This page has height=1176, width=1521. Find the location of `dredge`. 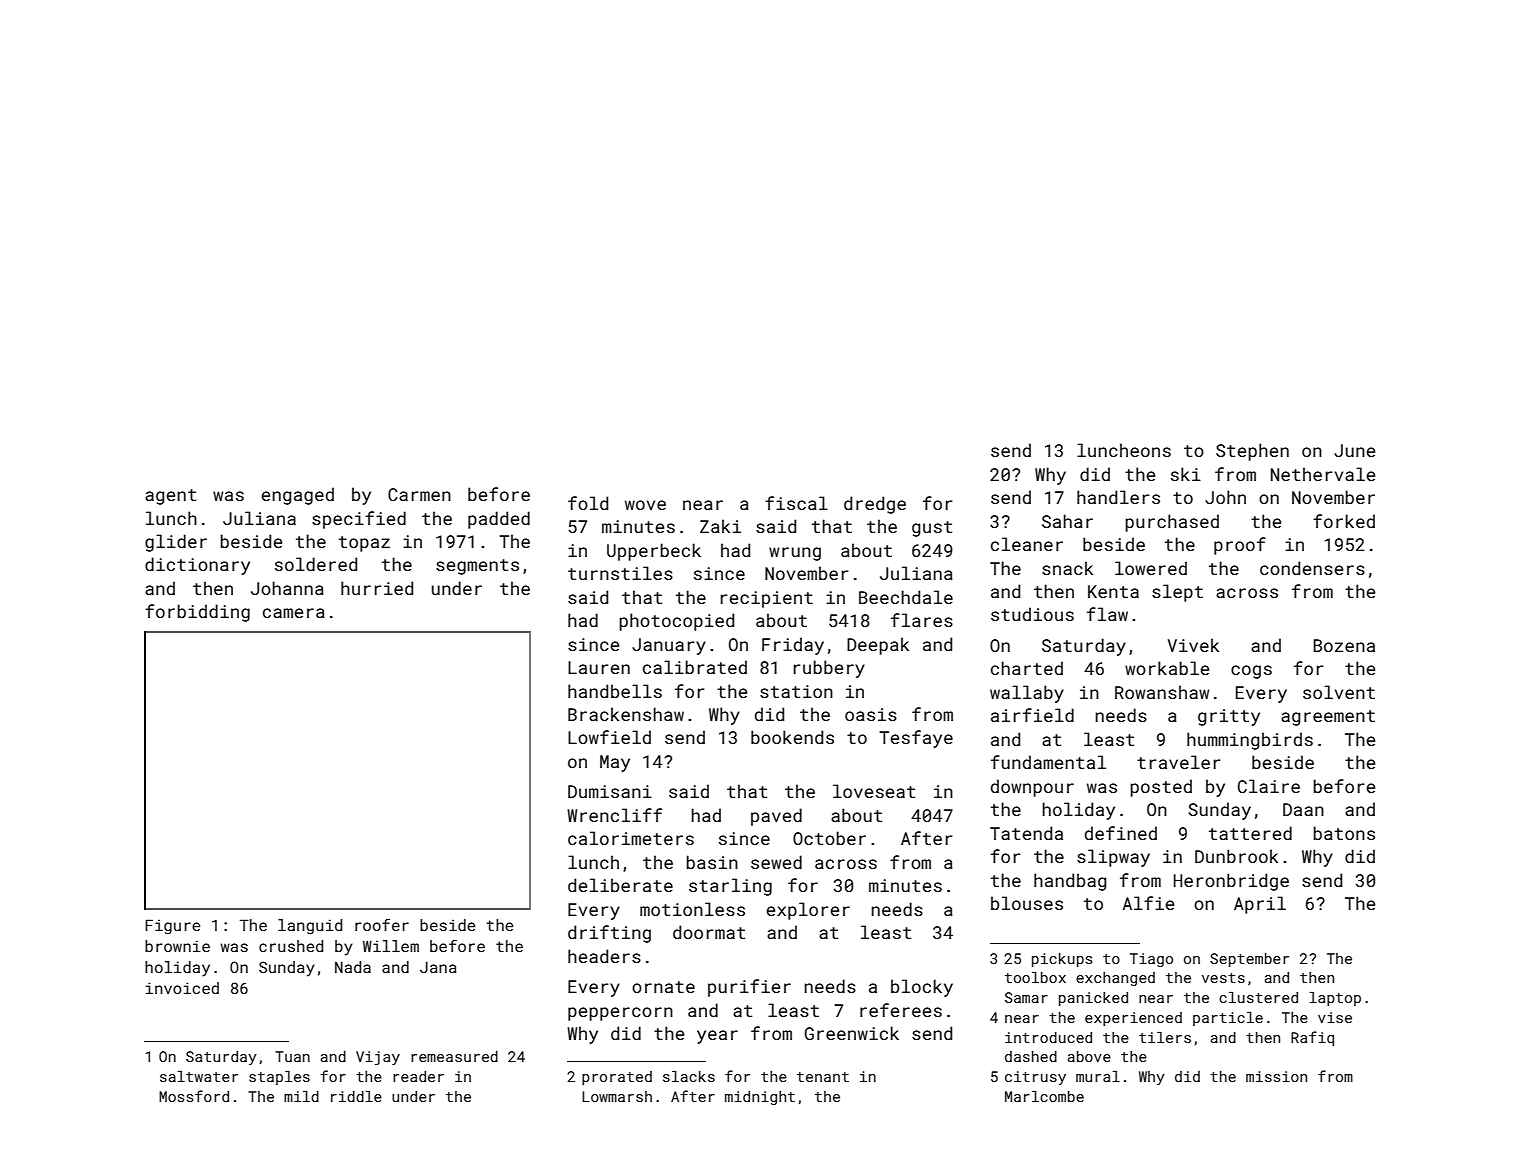

dredge is located at coordinates (875, 505).
